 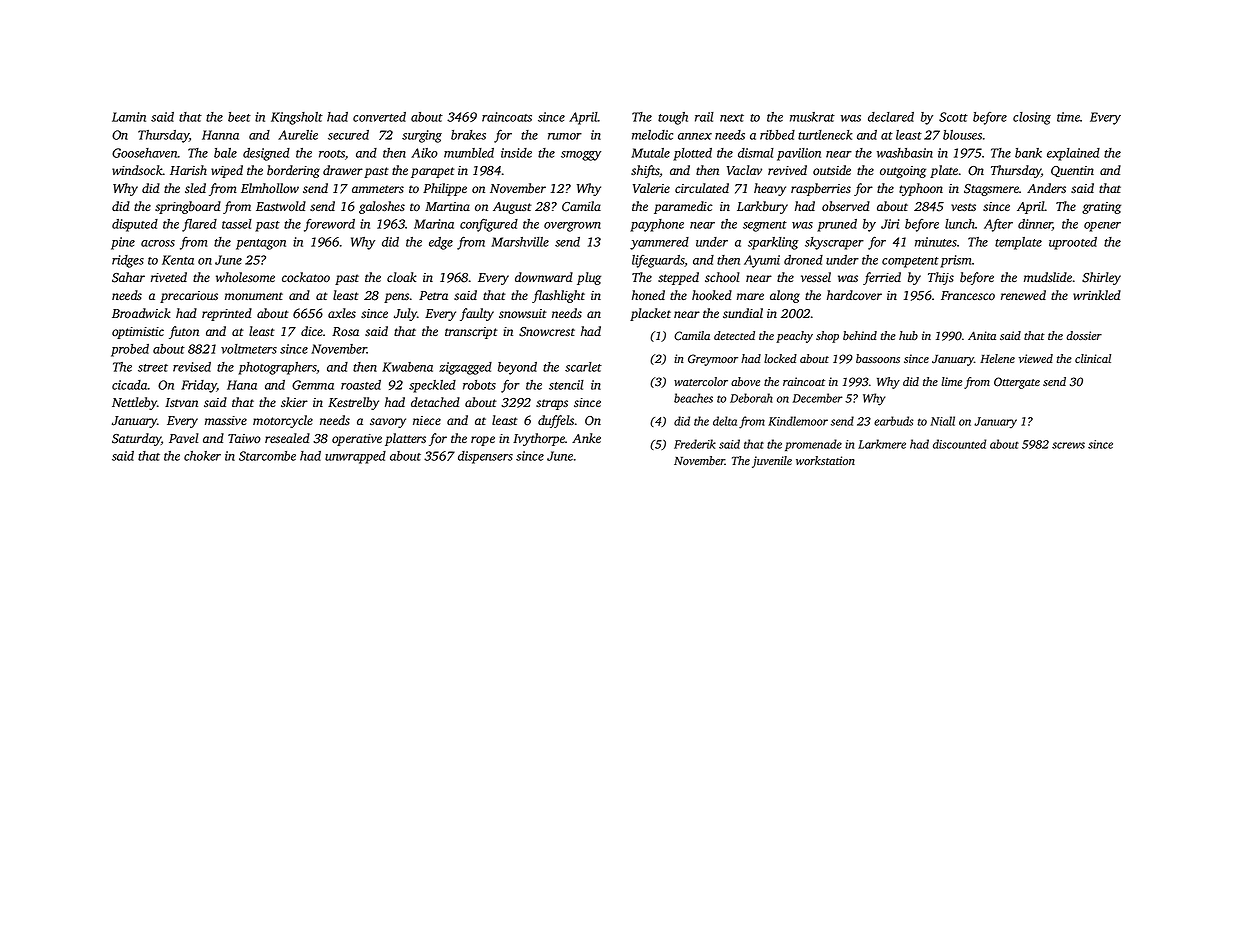 What do you see at coordinates (266, 154) in the image?
I see `designed` at bounding box center [266, 154].
